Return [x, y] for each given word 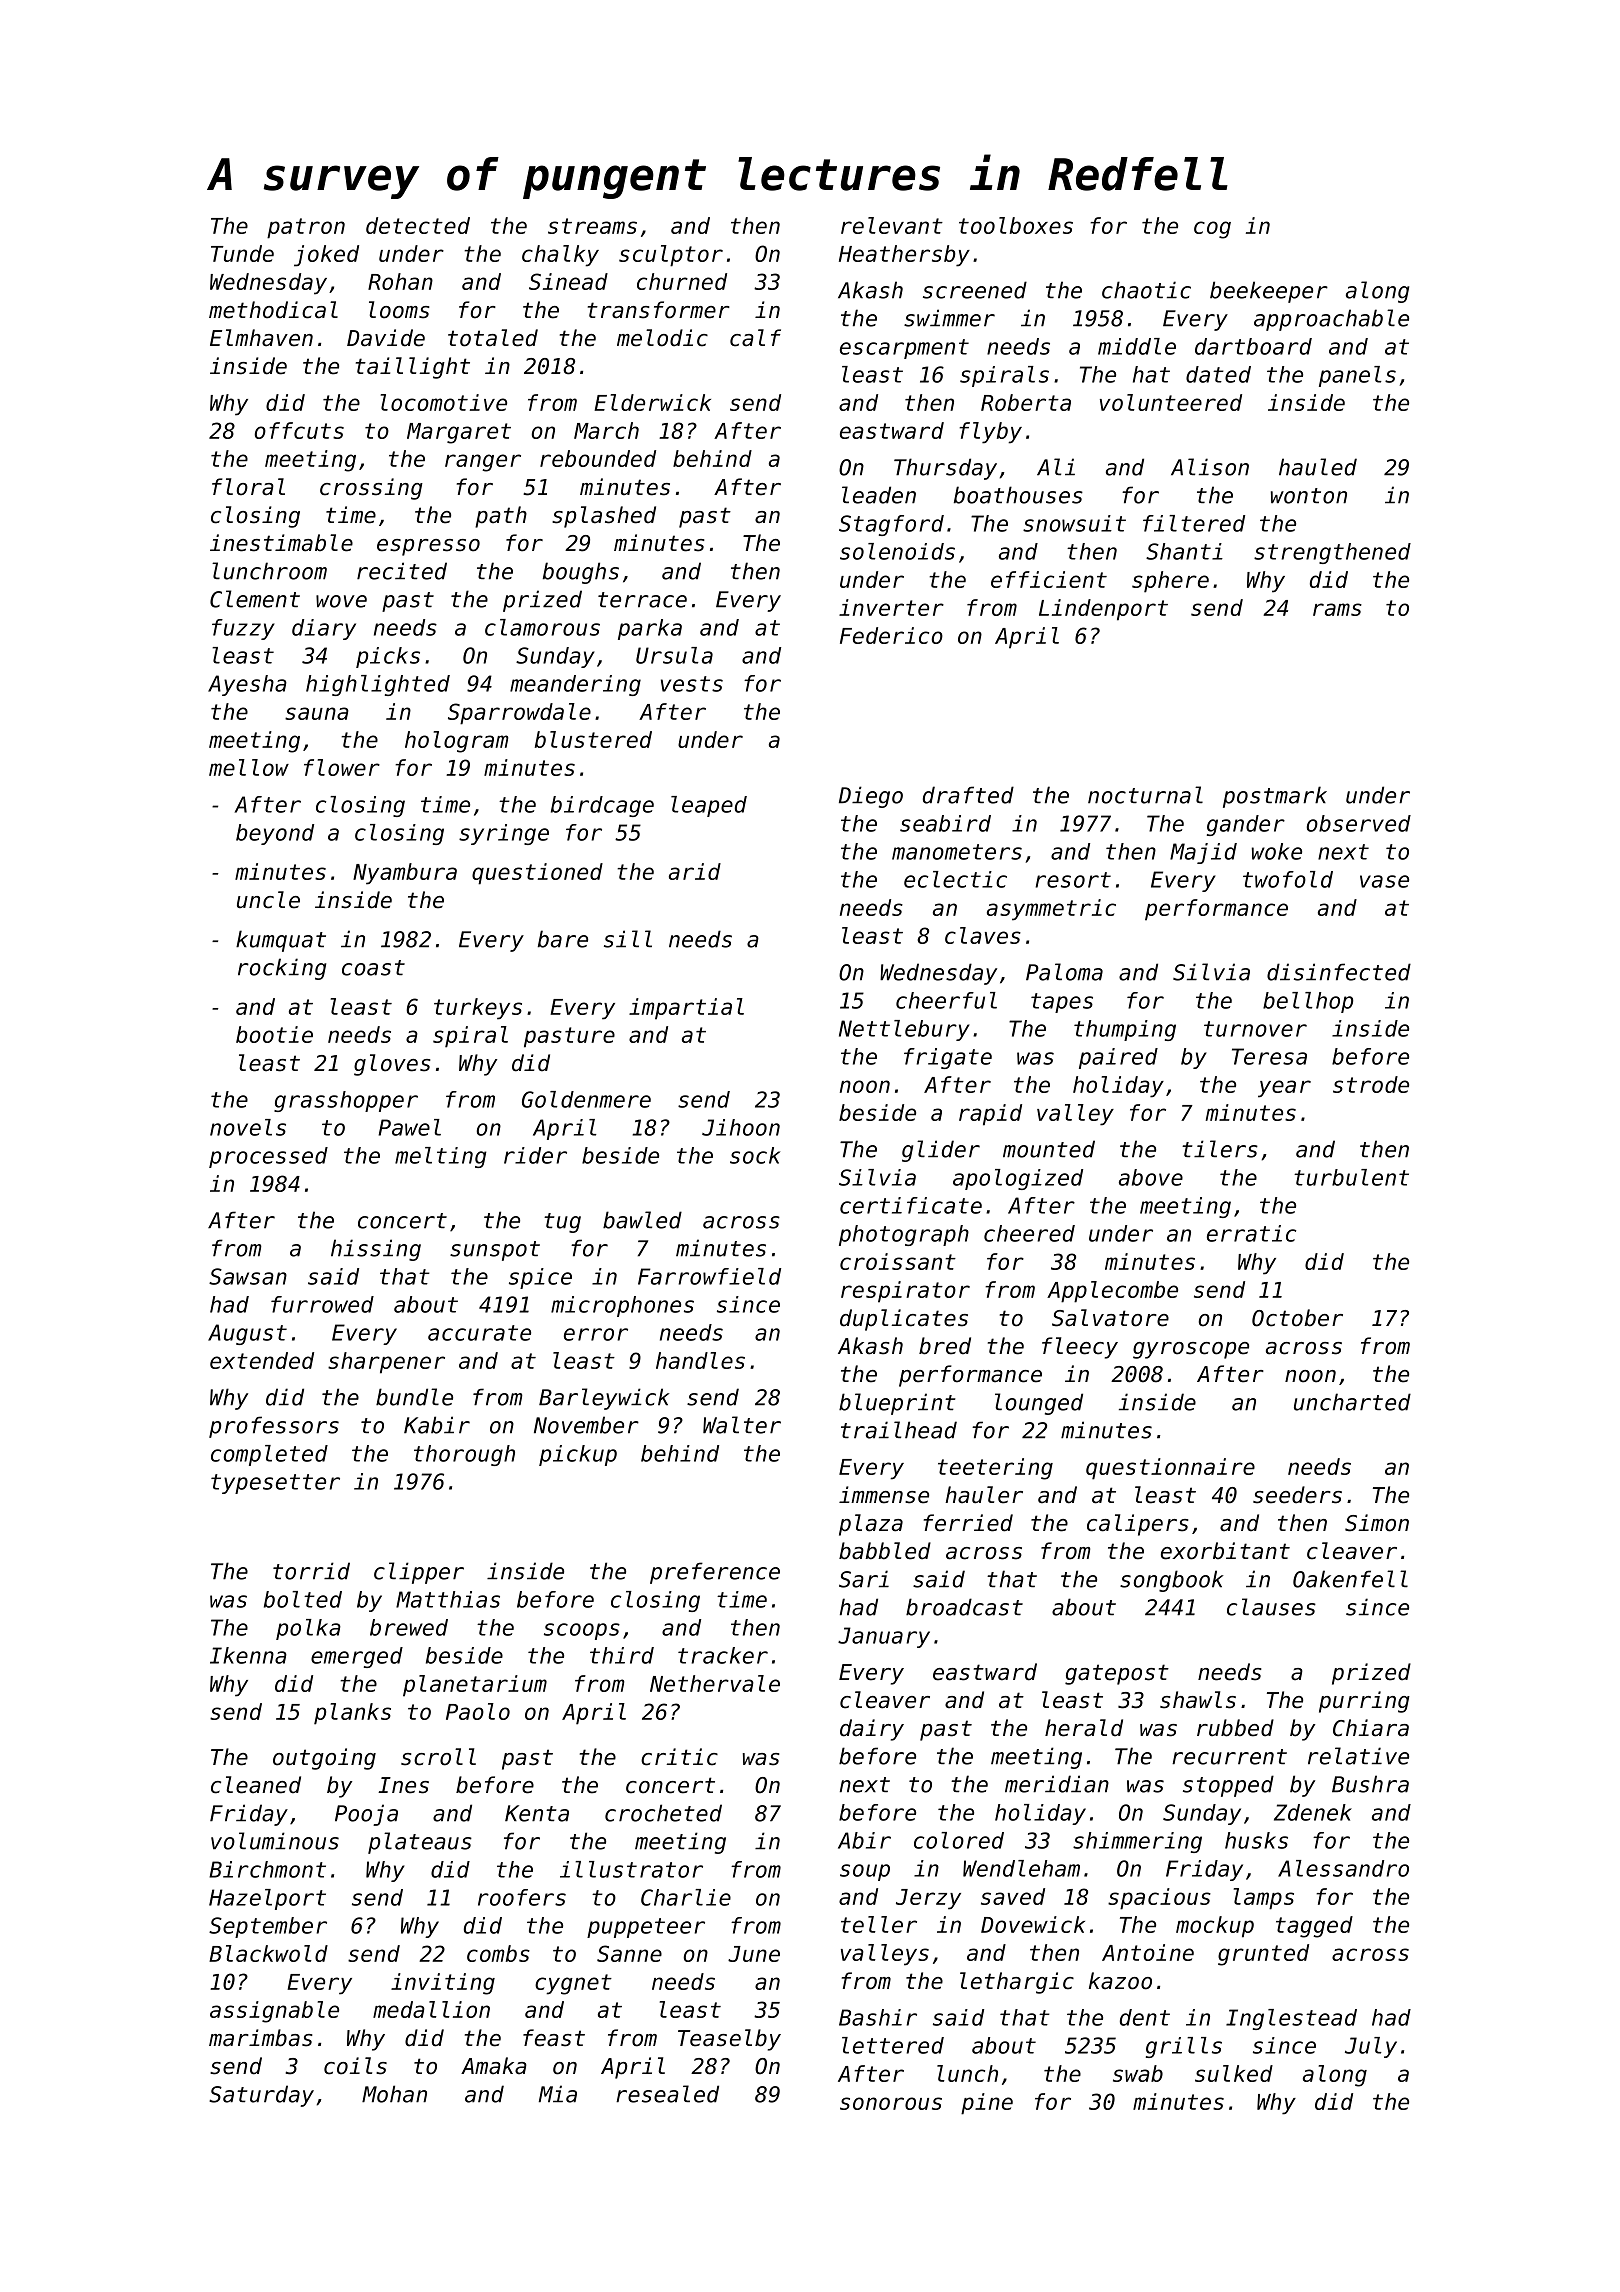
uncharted [1352, 1402]
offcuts [299, 430]
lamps [1264, 1899]
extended [262, 1360]
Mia [558, 2094]
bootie [274, 1034]
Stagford [891, 525]
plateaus [420, 1843]
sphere [1170, 582]
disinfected [1339, 972]
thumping [1125, 1030]
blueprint [897, 1404]
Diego [871, 797]
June [754, 1954]
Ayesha [247, 685]
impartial [686, 1009]
